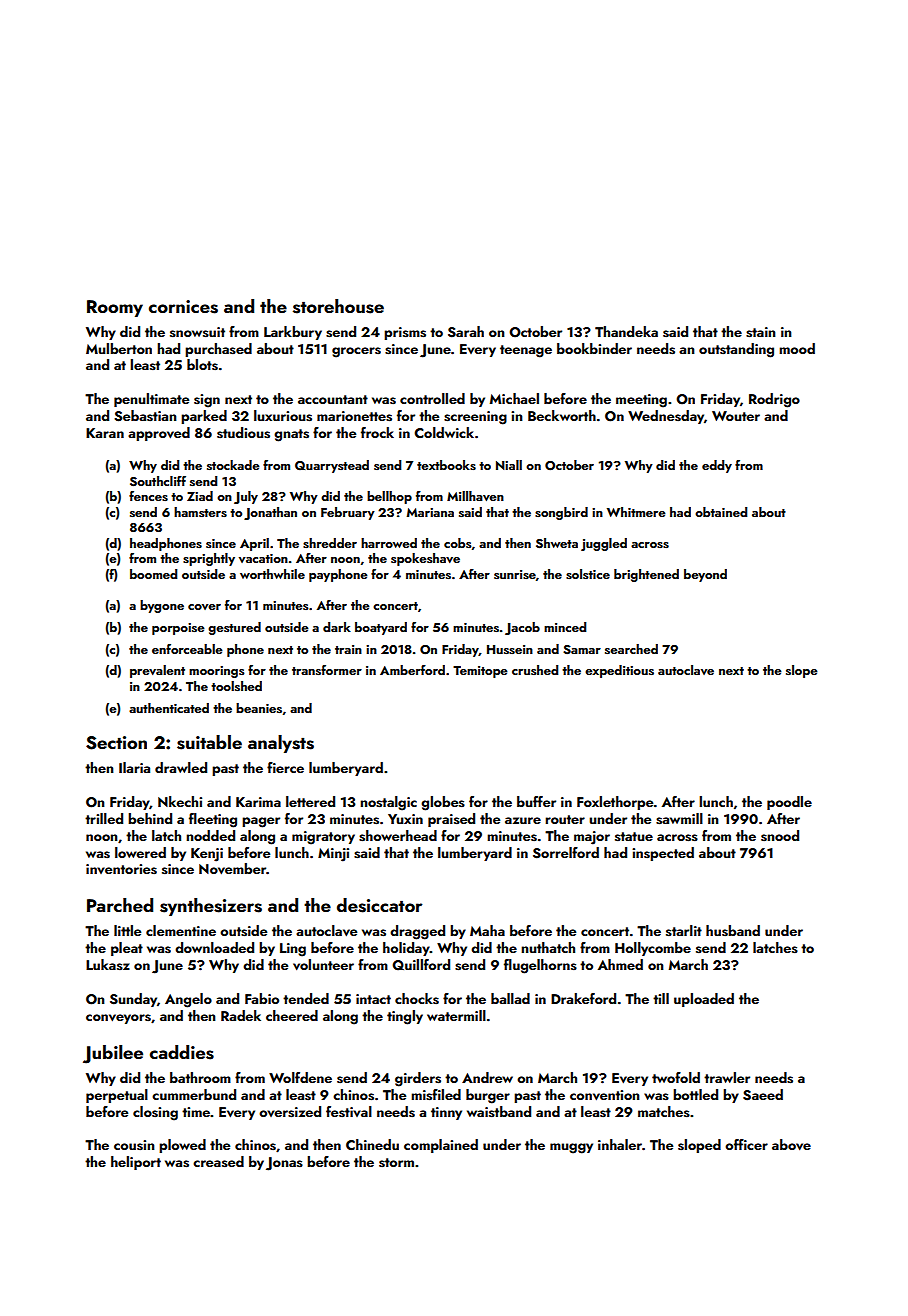 The height and width of the document is (1316, 908). I want to click on nostalgic, so click(388, 803).
